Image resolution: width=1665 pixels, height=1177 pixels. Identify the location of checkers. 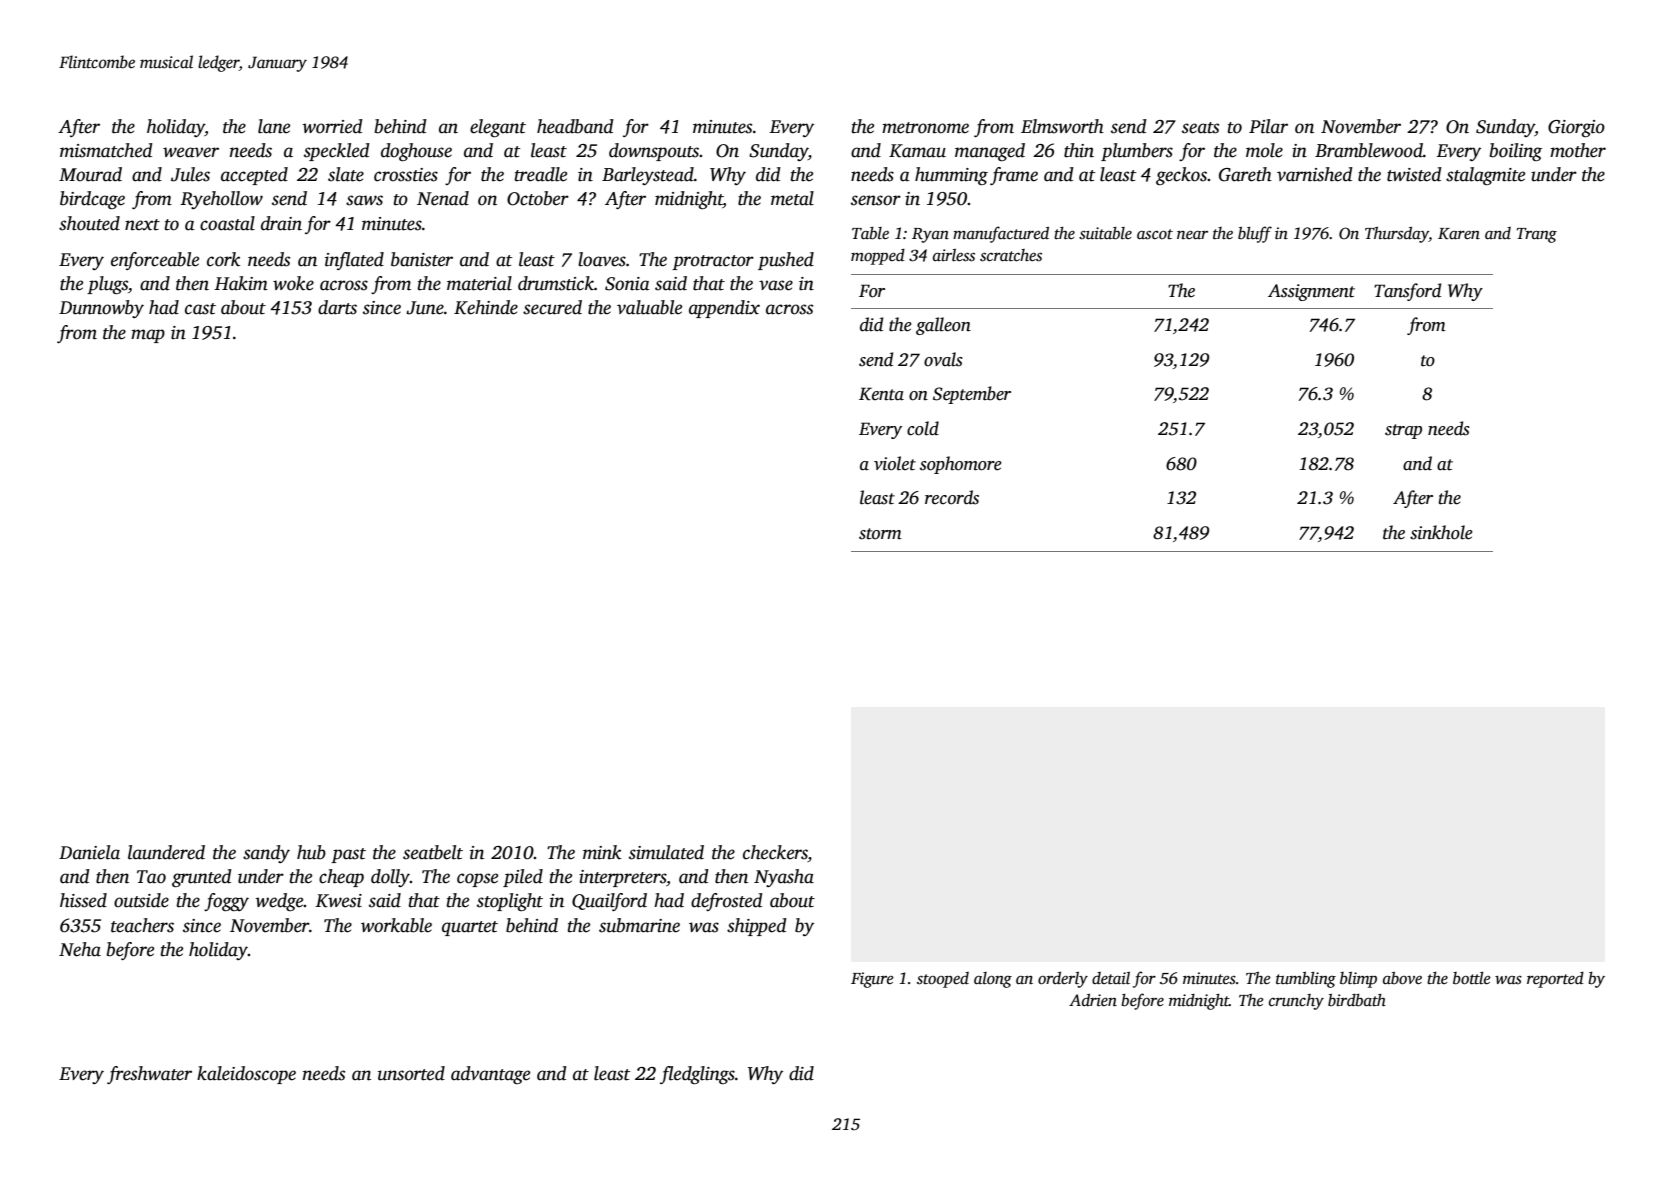
(775, 853).
